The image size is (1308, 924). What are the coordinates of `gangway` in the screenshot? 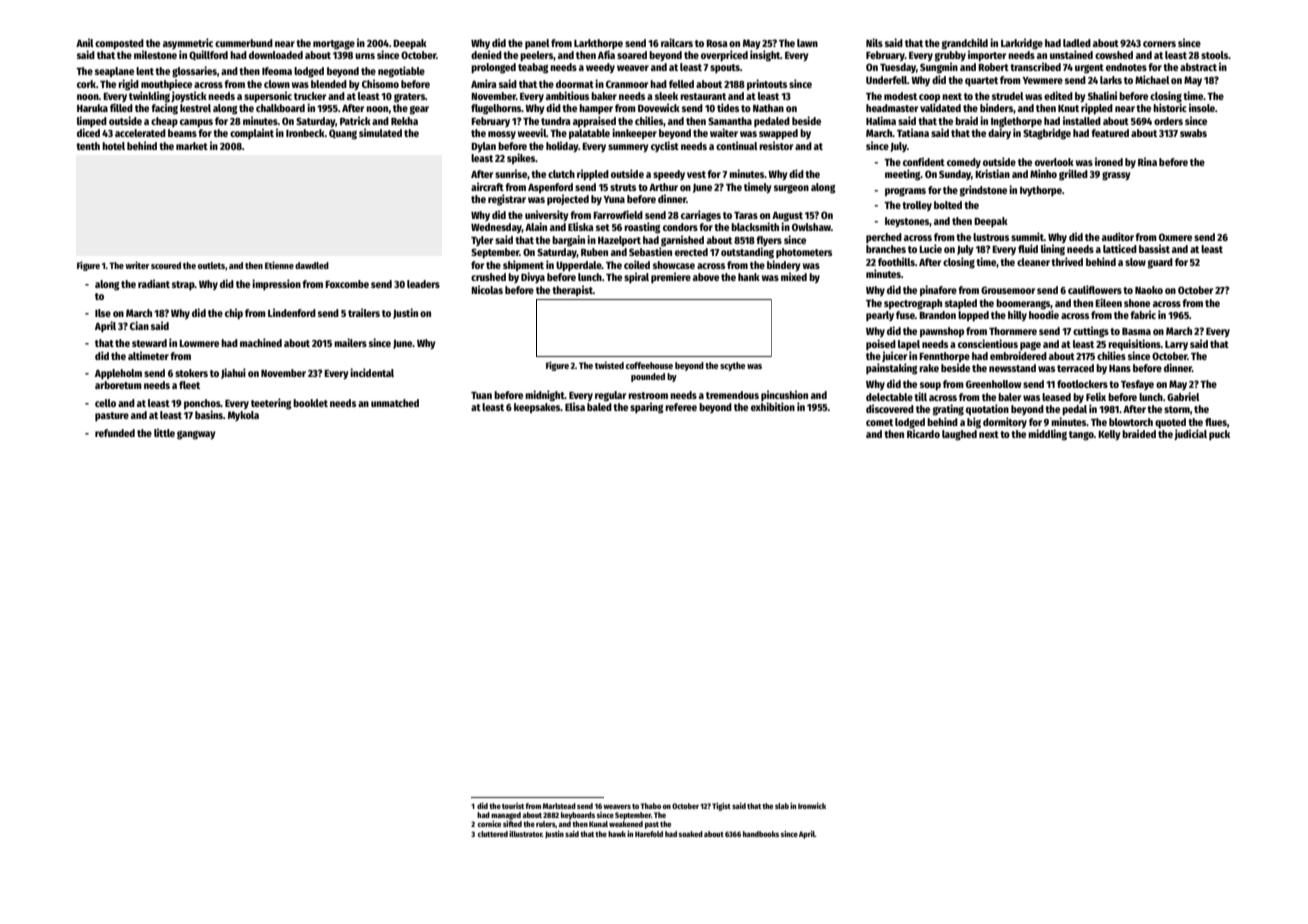 It's located at (196, 435).
